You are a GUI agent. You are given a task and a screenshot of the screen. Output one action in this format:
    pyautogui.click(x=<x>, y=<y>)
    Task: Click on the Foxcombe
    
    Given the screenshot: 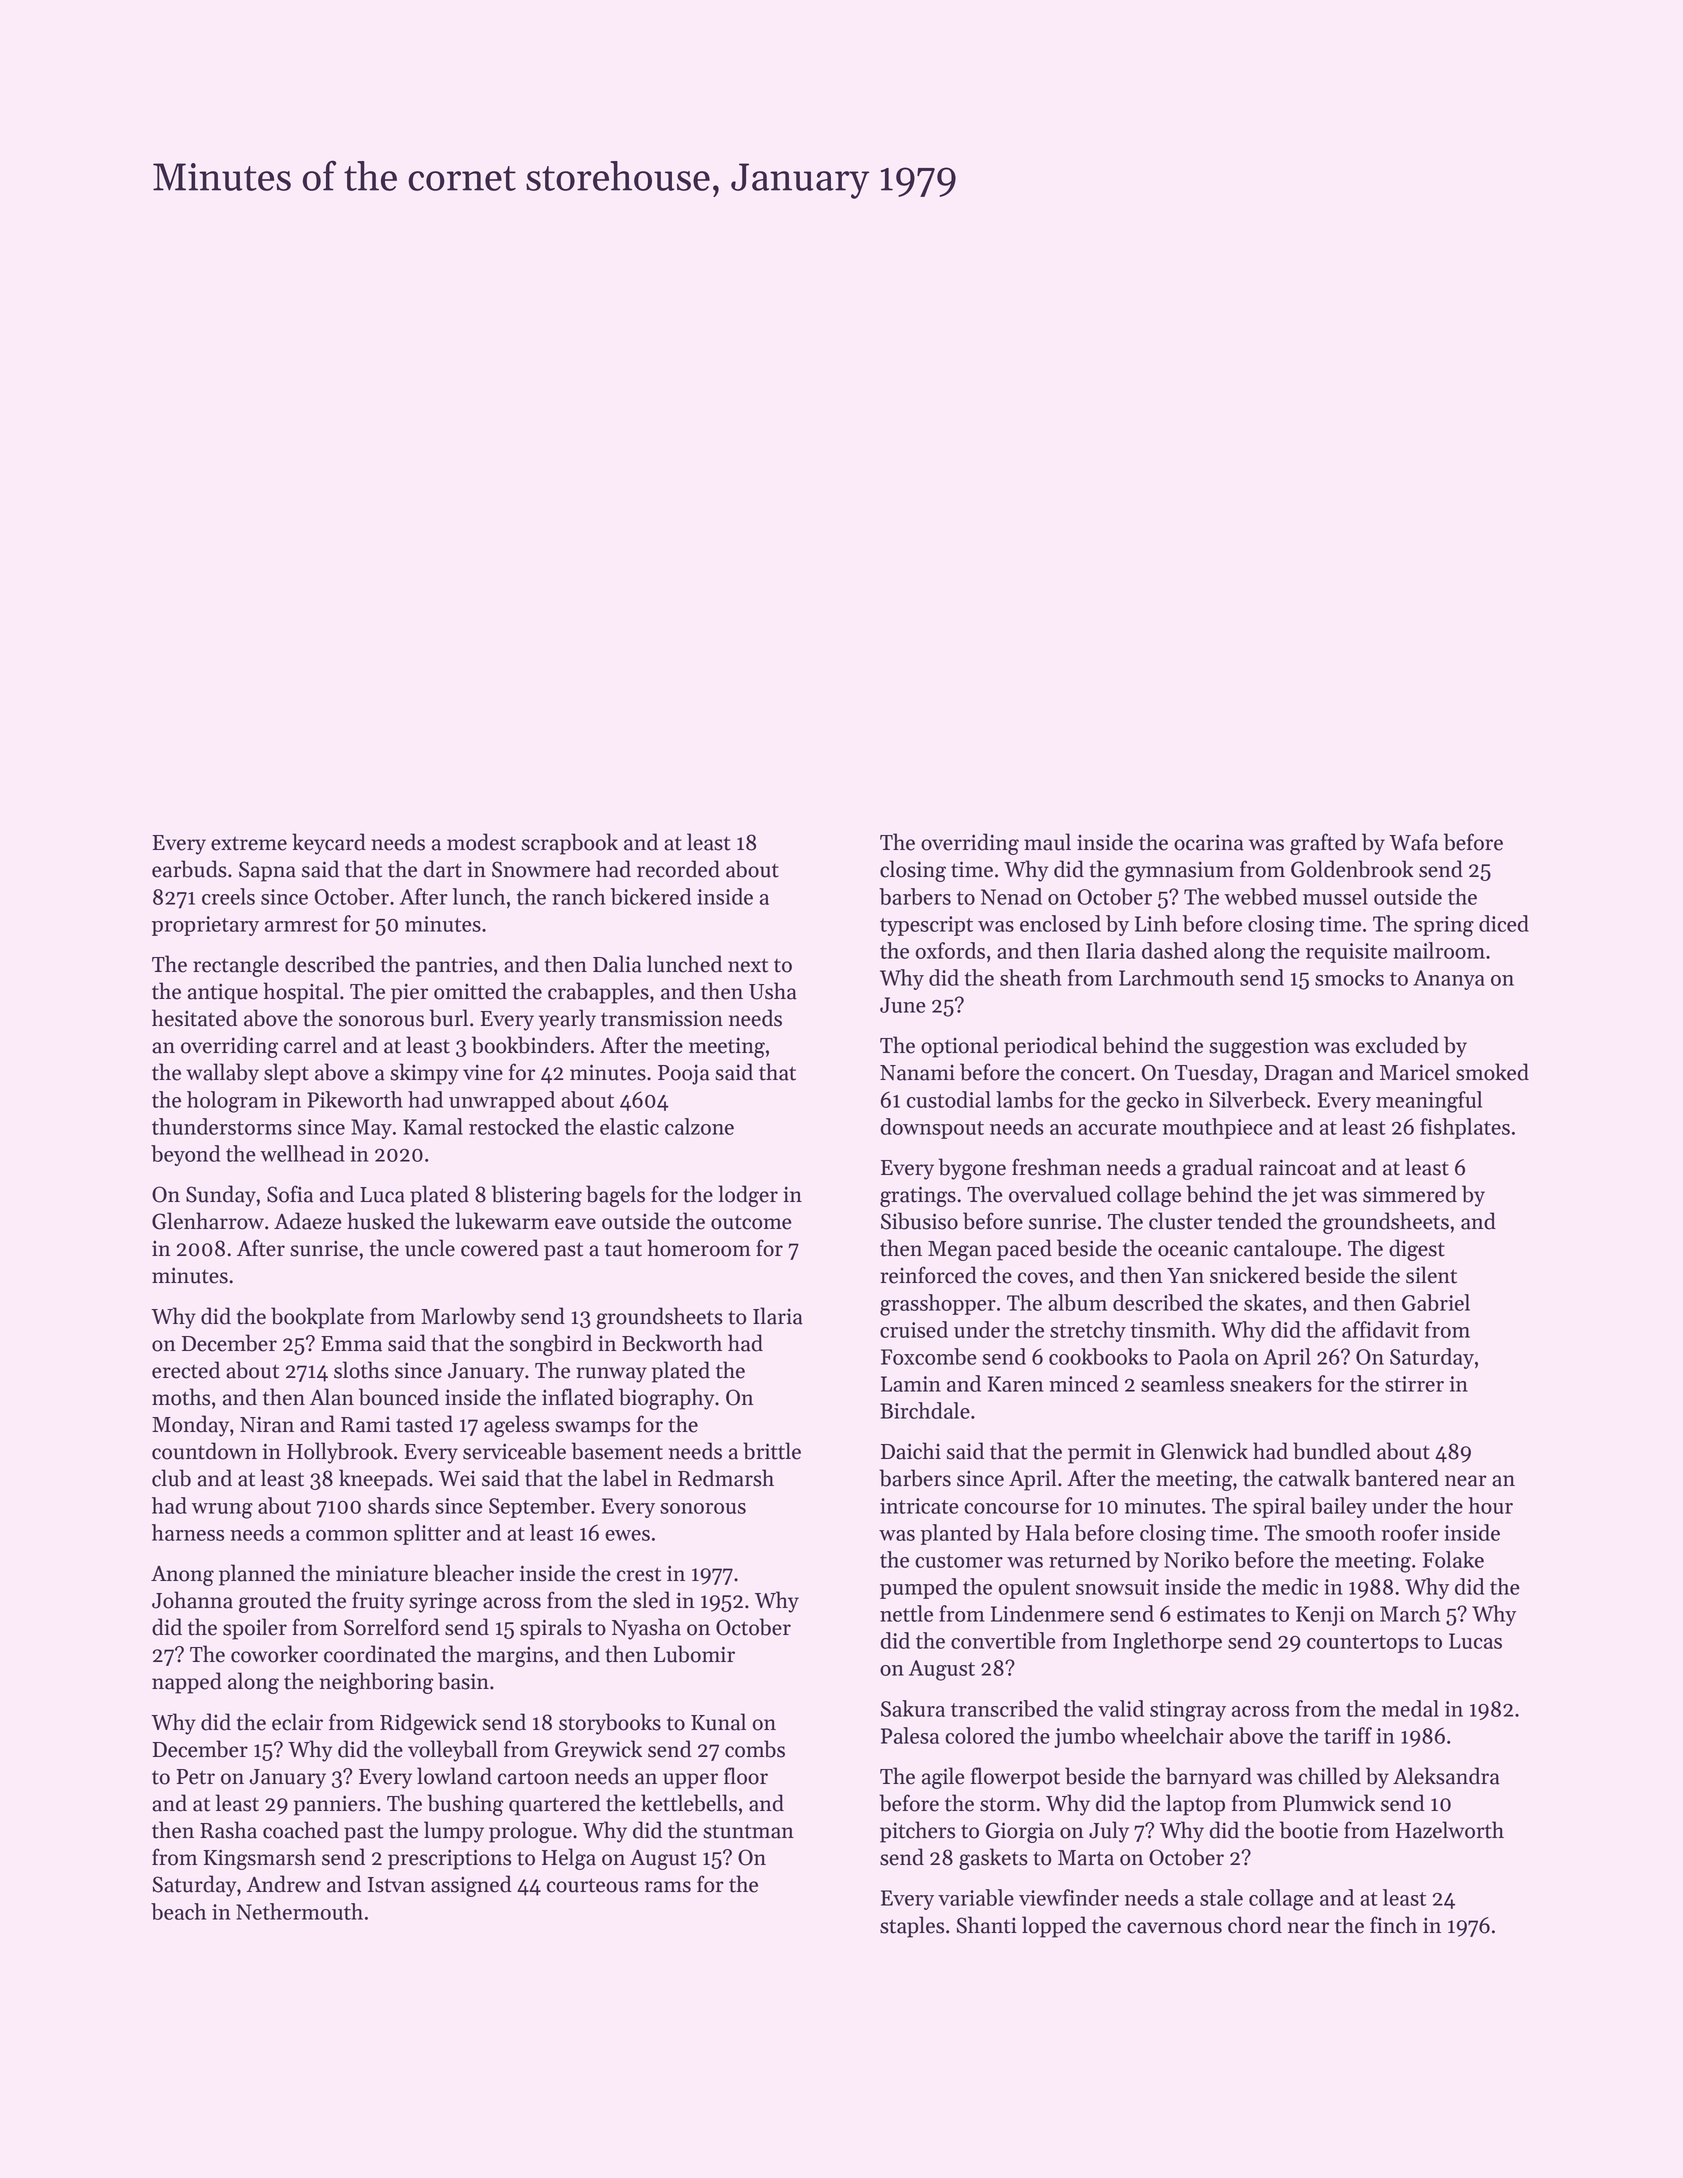 What is the action you would take?
    pyautogui.click(x=929, y=1356)
